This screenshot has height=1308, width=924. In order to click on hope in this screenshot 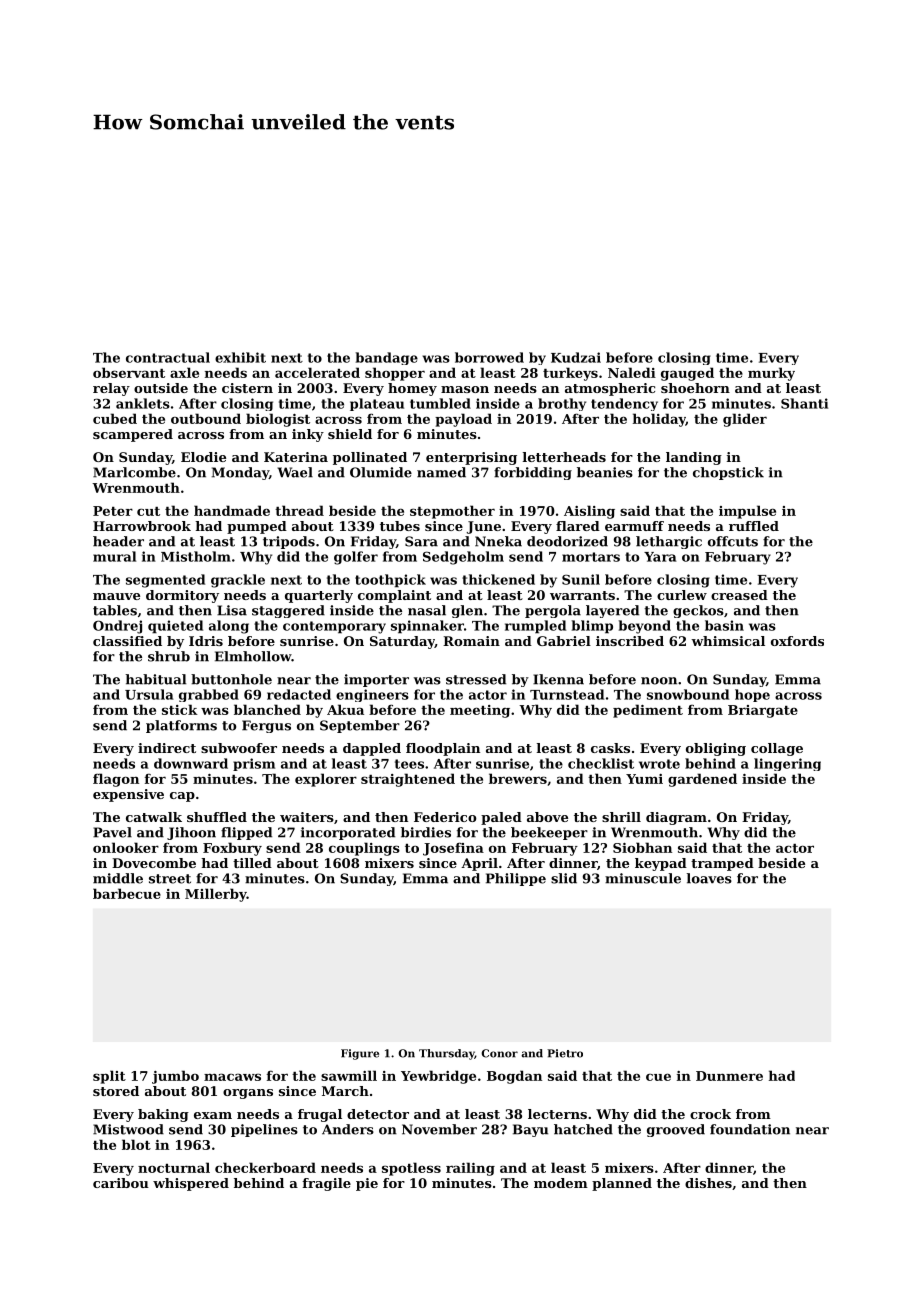, I will do `click(752, 695)`.
